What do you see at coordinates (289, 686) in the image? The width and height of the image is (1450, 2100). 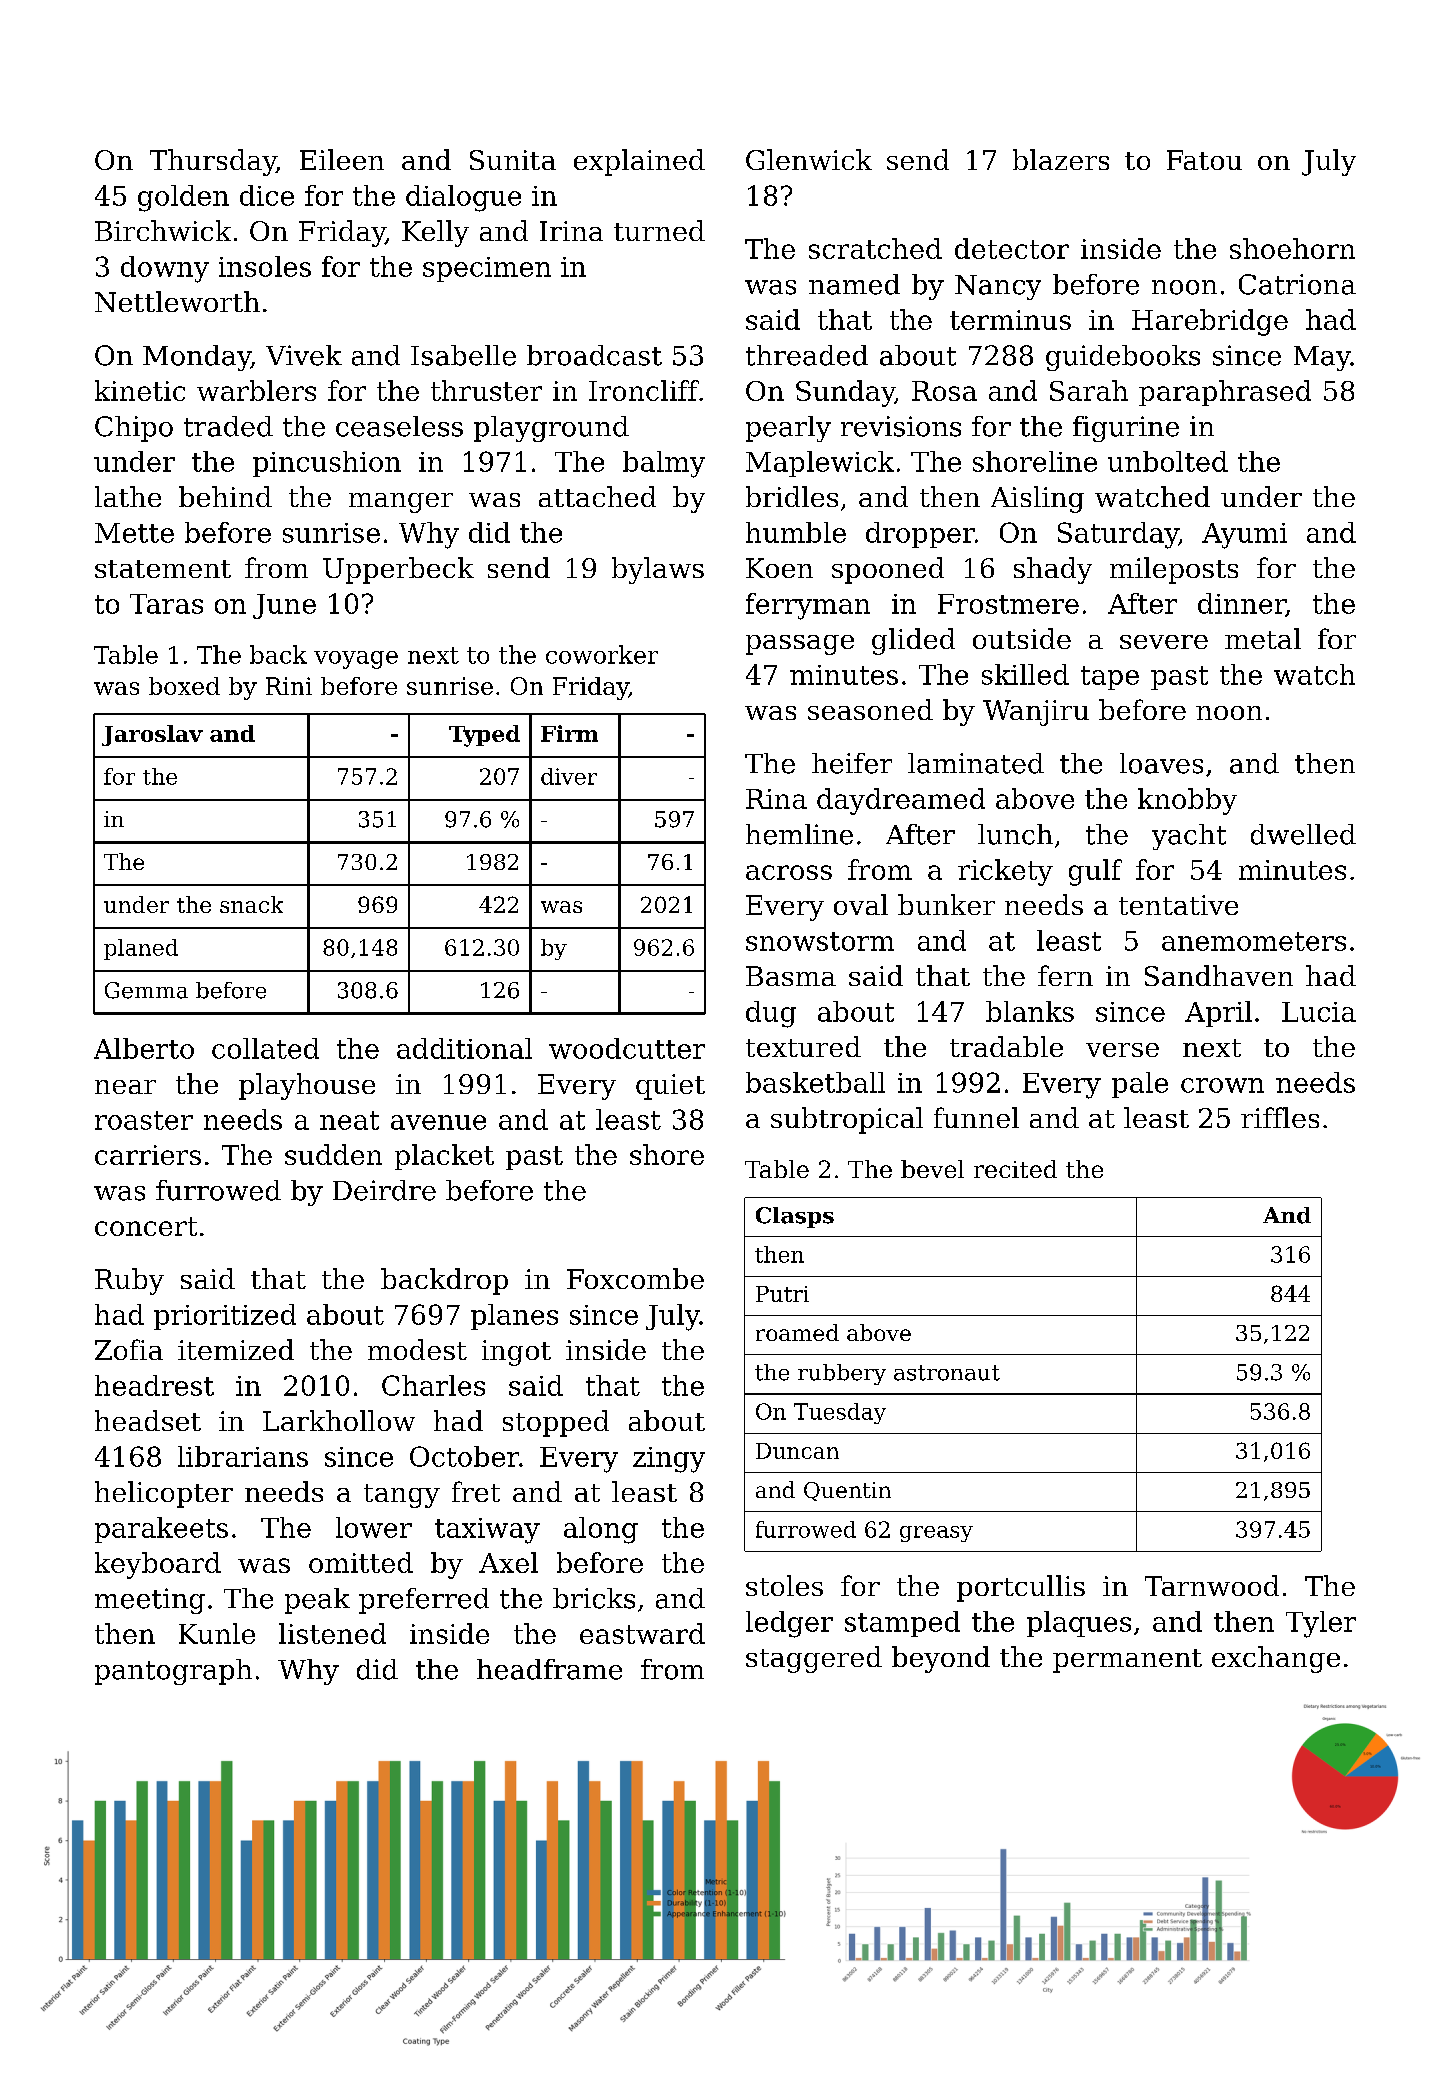 I see `Rini` at bounding box center [289, 686].
